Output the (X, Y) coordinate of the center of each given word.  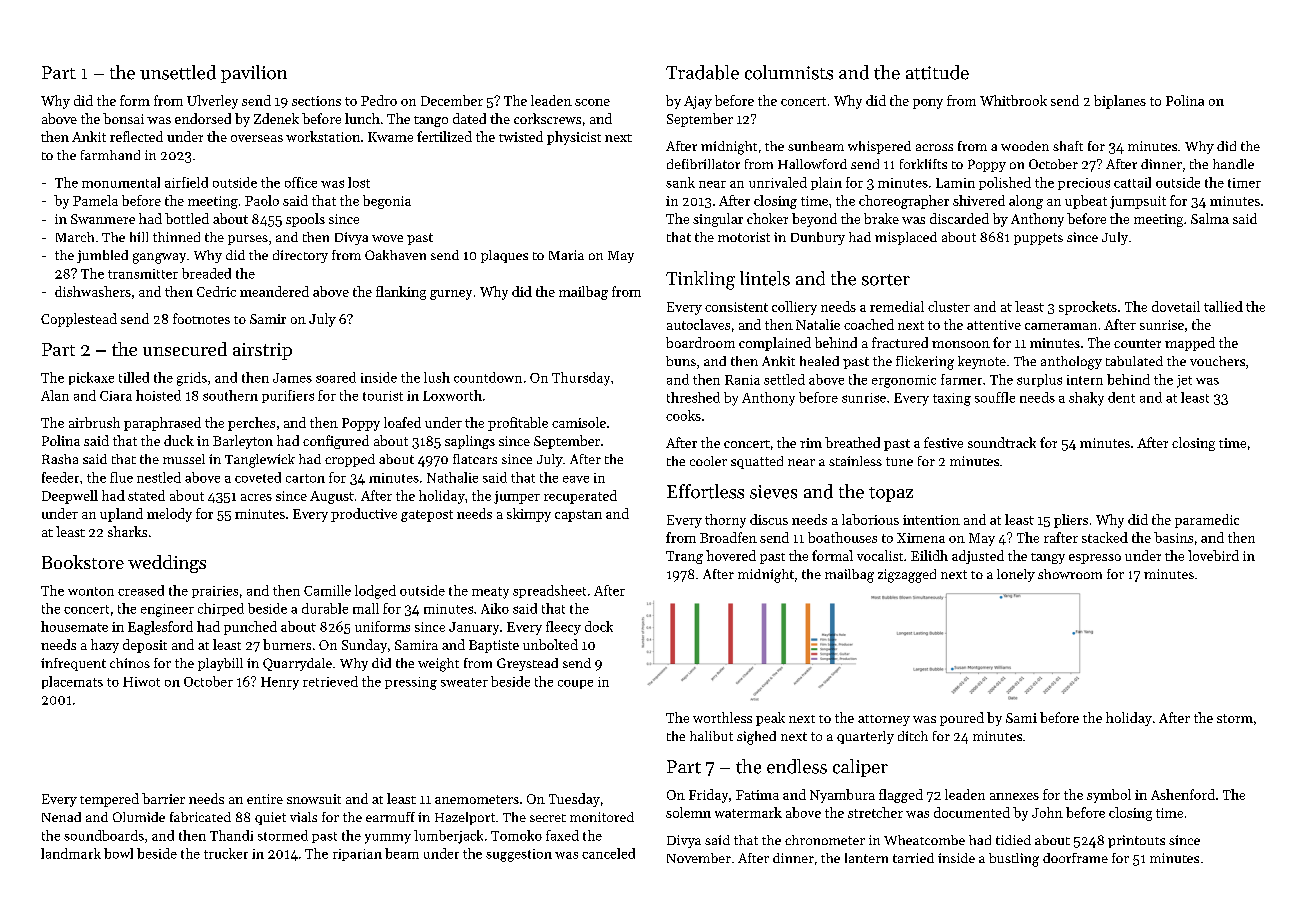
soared (336, 377)
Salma (1210, 218)
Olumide (139, 817)
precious (1084, 184)
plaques (504, 256)
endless (797, 766)
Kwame (390, 137)
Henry (280, 683)
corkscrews (547, 118)
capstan (578, 516)
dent (1121, 397)
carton (305, 478)
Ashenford (1183, 794)
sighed (756, 738)
